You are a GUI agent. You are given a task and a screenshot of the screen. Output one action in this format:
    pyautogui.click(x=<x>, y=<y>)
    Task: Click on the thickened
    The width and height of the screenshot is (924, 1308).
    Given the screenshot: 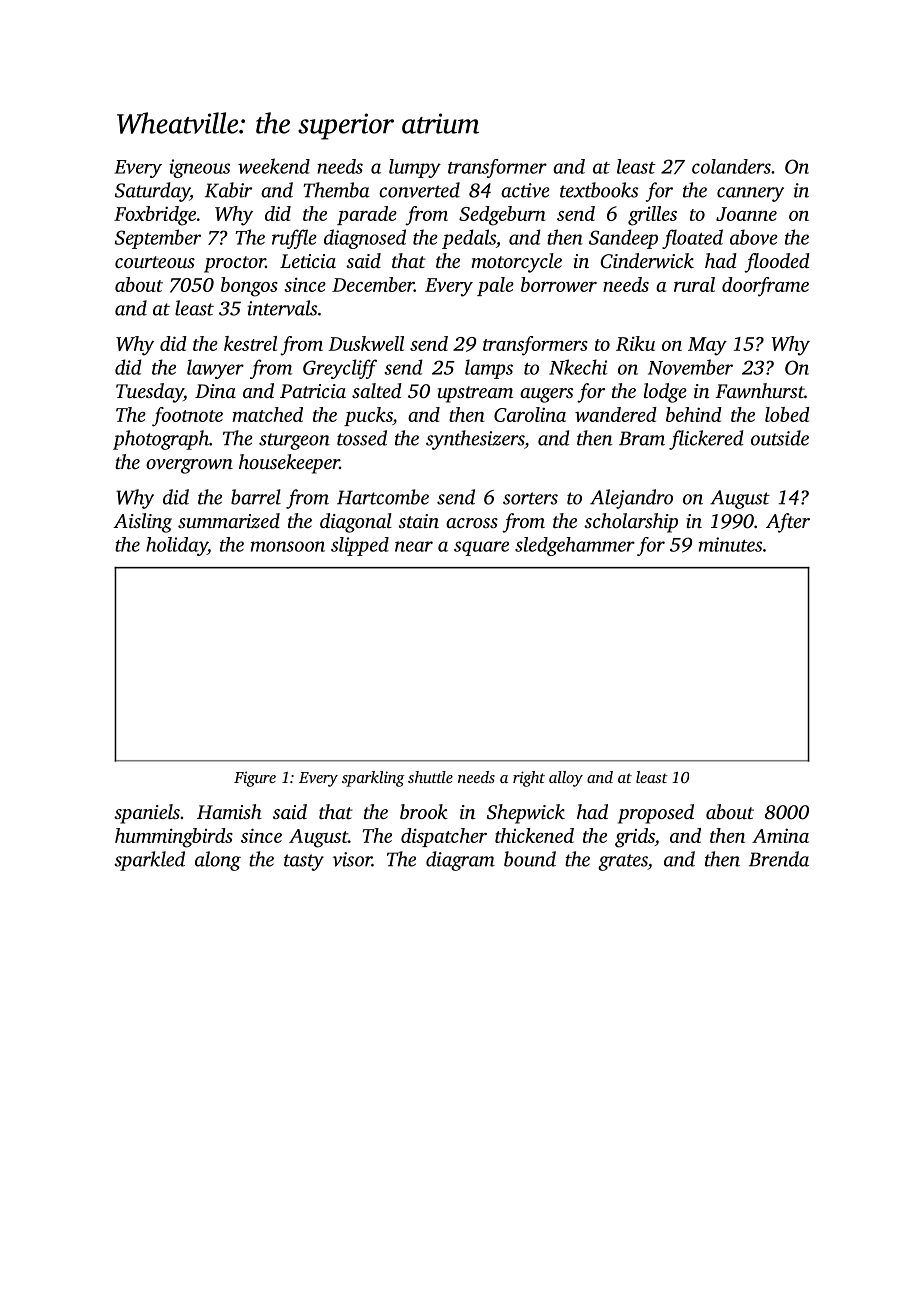 What is the action you would take?
    pyautogui.click(x=534, y=835)
